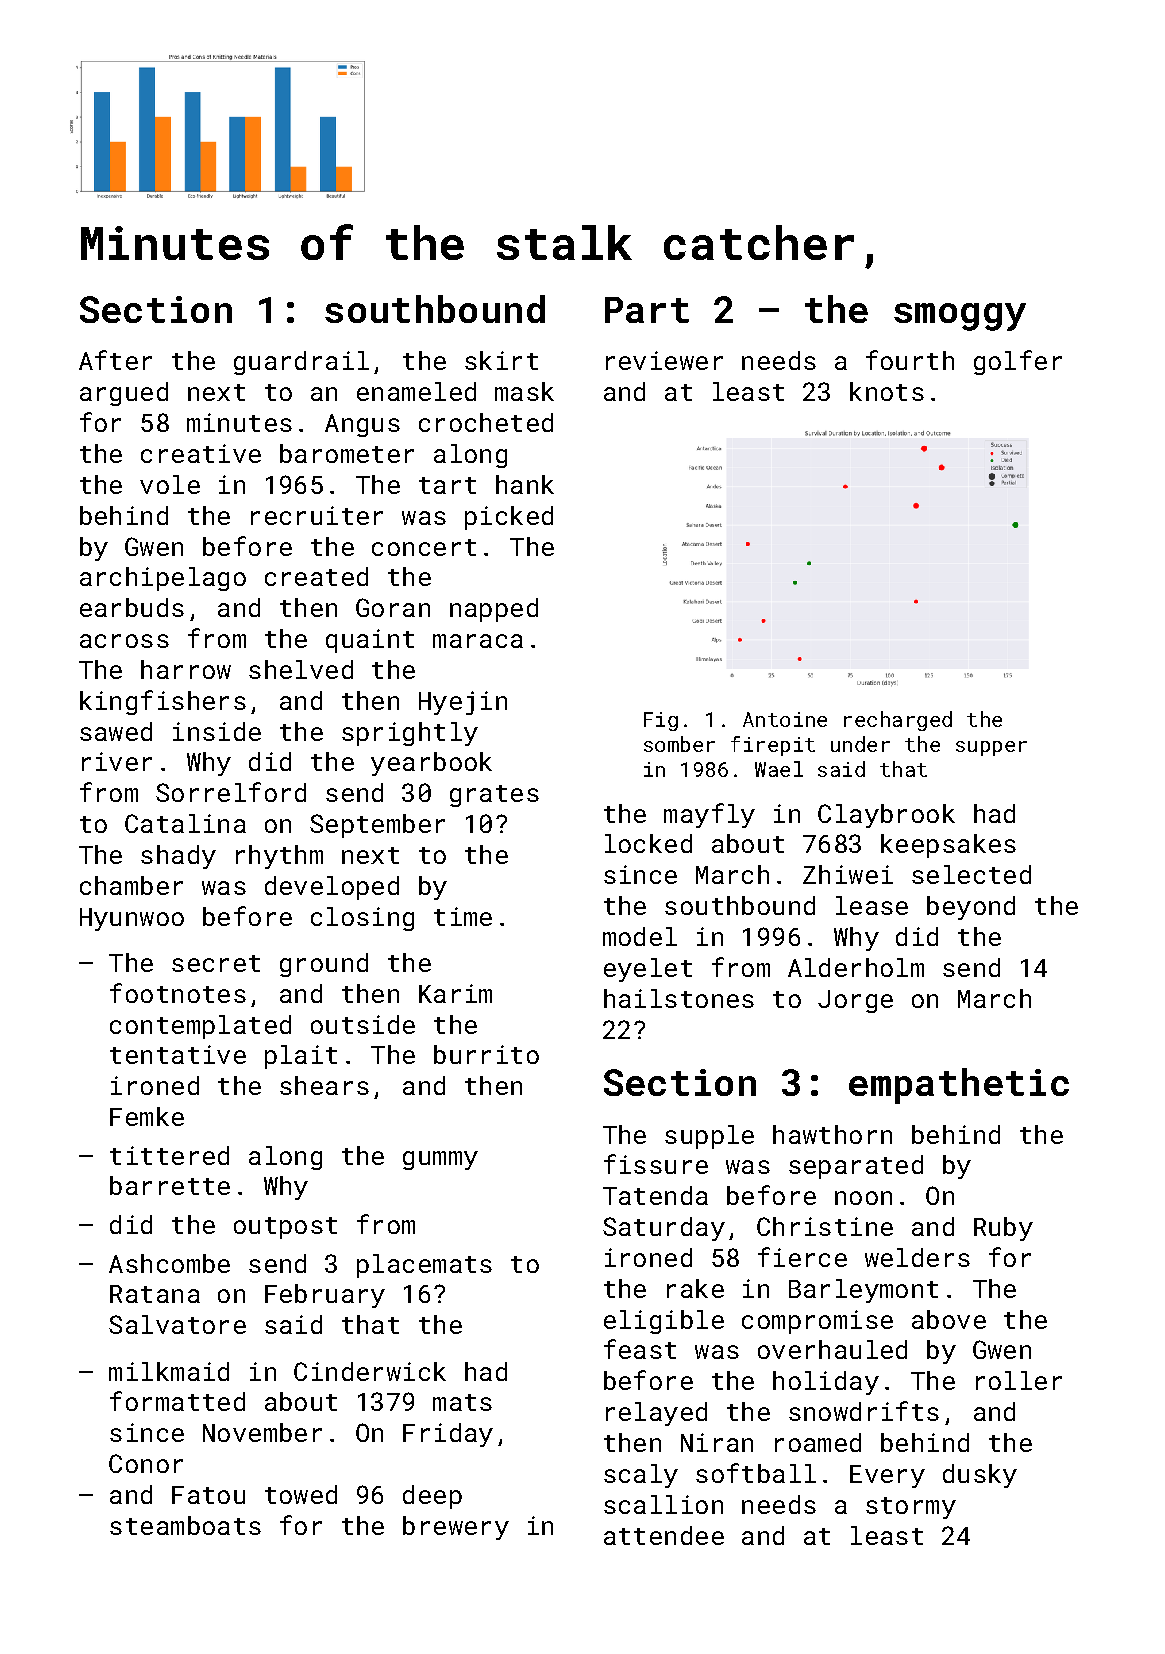 Image resolution: width=1165 pixels, height=1654 pixels. I want to click on Antoine, so click(785, 719).
